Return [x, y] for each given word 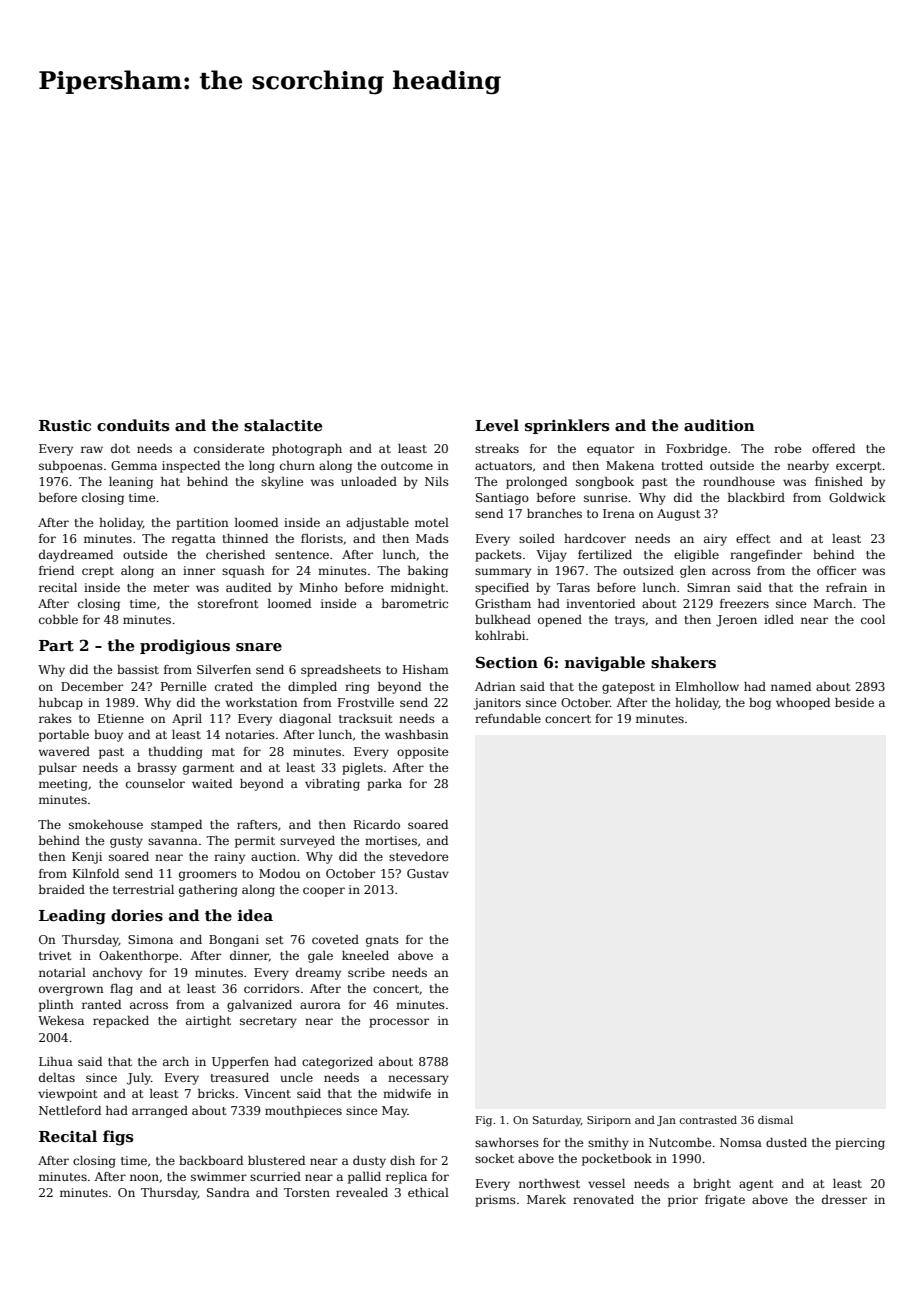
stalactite [283, 425]
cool [873, 619]
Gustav [428, 873]
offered [833, 448]
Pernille [183, 686]
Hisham [426, 669]
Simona [150, 939]
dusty [369, 1162]
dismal [775, 1120]
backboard [211, 1160]
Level [497, 425]
